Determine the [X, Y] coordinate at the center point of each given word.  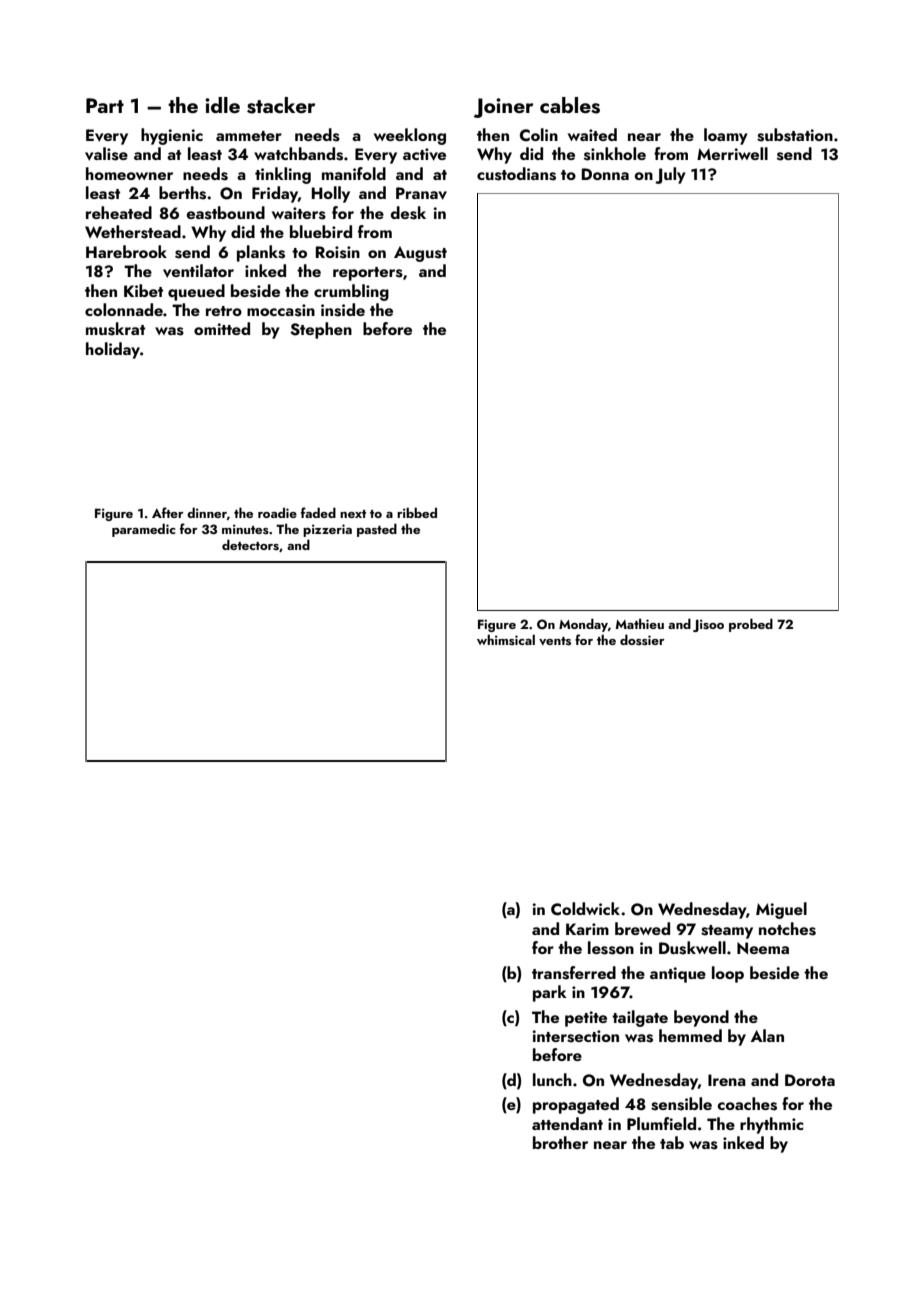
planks [261, 253]
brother [560, 1142]
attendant [567, 1123]
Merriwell [732, 153]
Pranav [421, 193]
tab [672, 1142]
